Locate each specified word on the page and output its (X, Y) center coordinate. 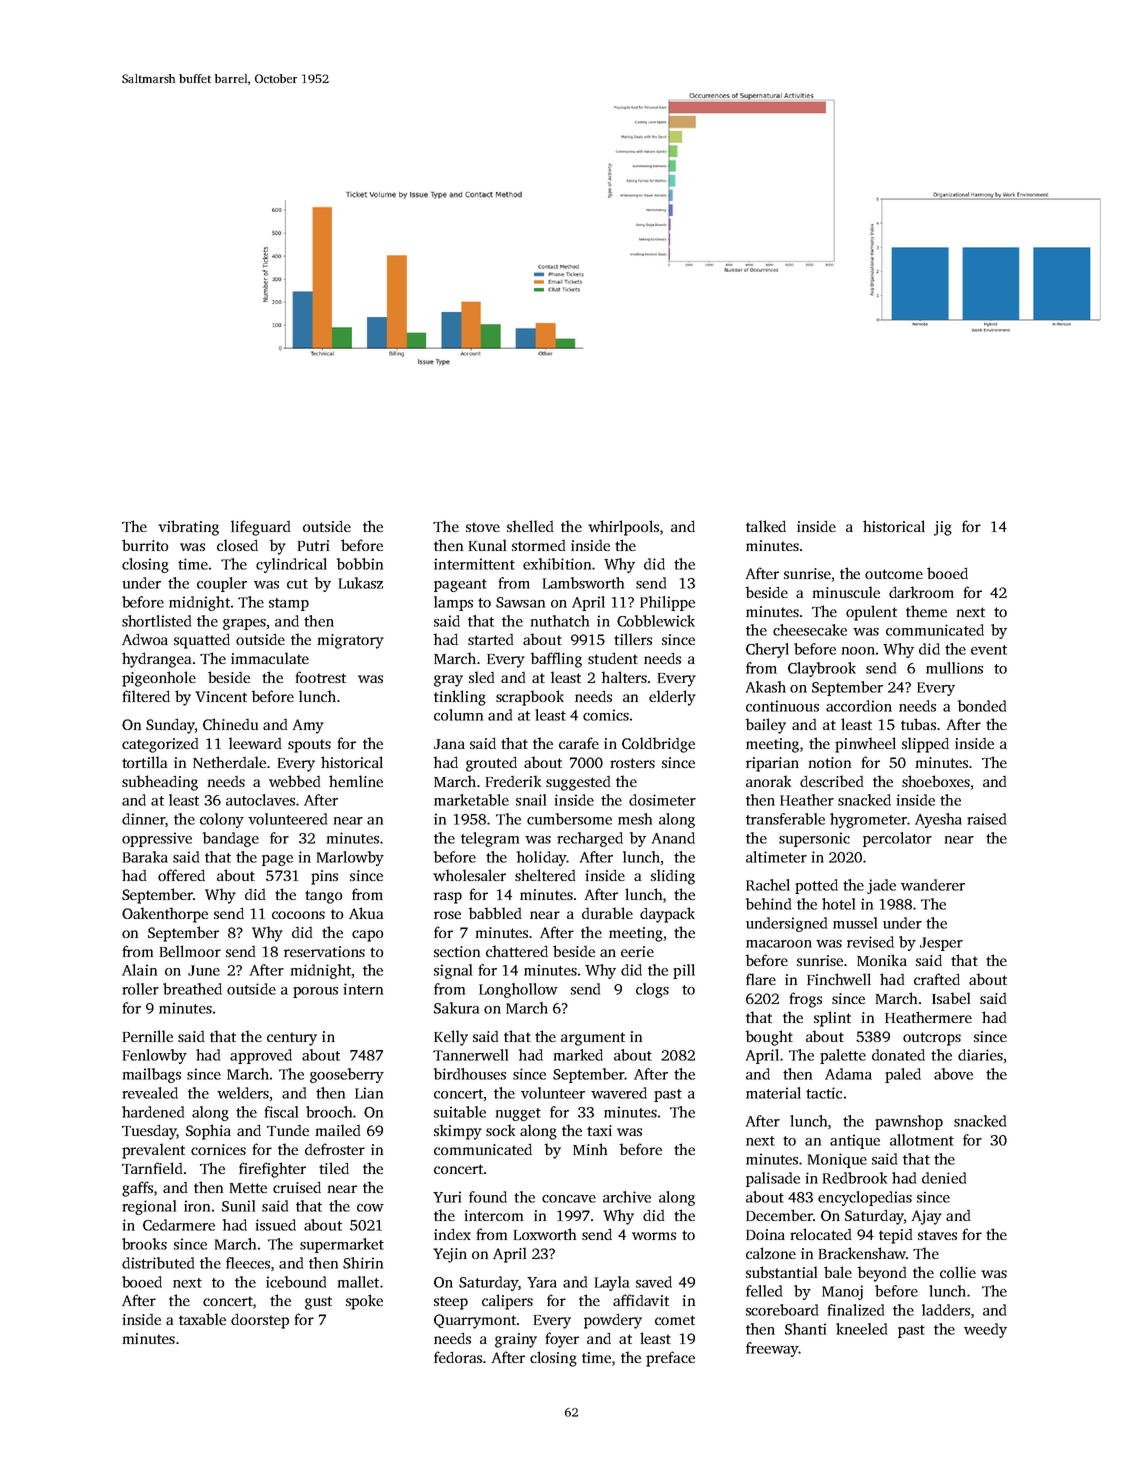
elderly (672, 698)
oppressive (157, 839)
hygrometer (868, 820)
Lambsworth (583, 583)
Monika (882, 960)
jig (943, 528)
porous (315, 992)
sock (500, 1130)
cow (370, 1208)
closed (237, 545)
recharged (590, 839)
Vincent (221, 696)
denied (944, 1178)
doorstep (260, 1321)
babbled (494, 913)
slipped (925, 745)
